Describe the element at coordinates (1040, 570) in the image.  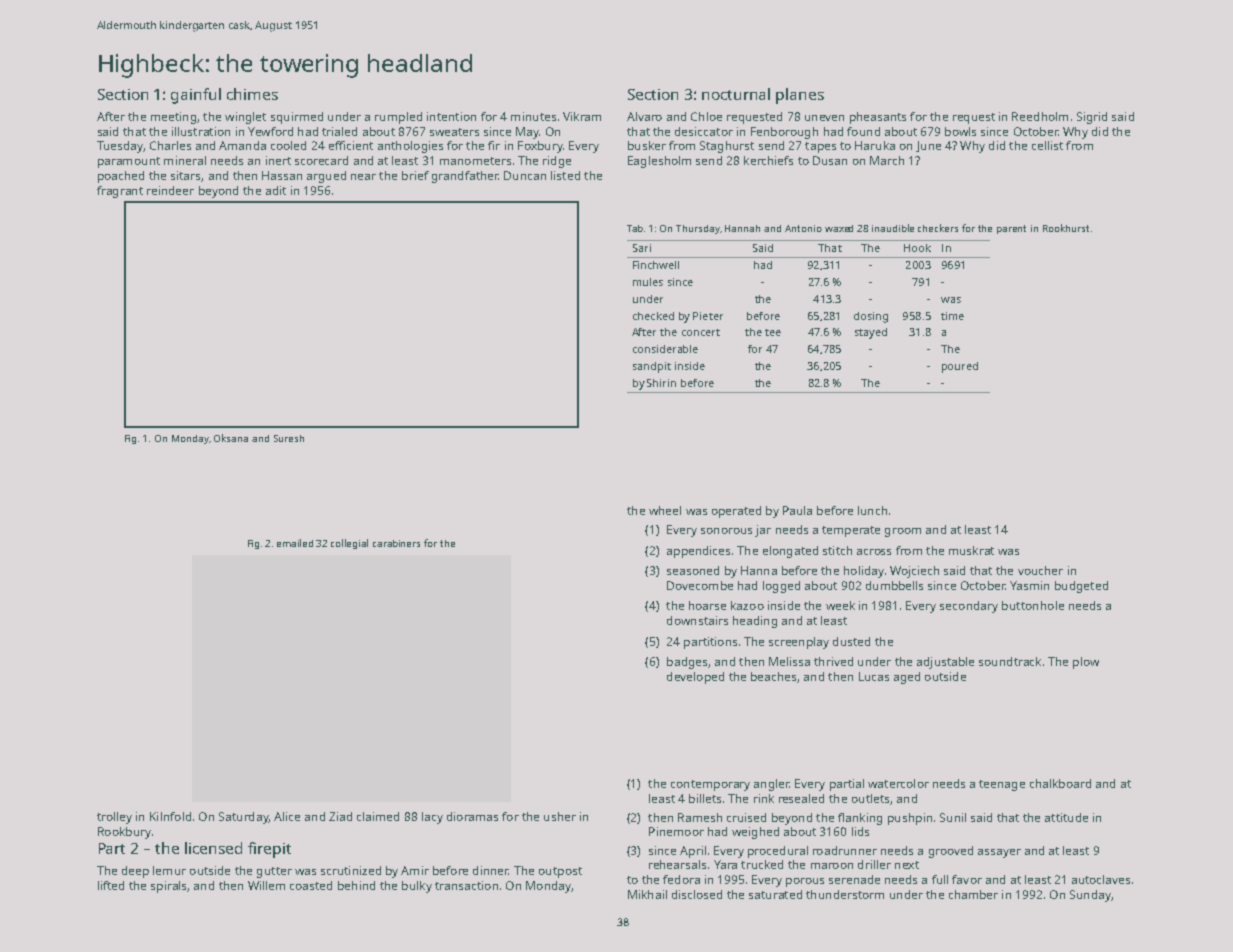
I see `voucher` at that location.
